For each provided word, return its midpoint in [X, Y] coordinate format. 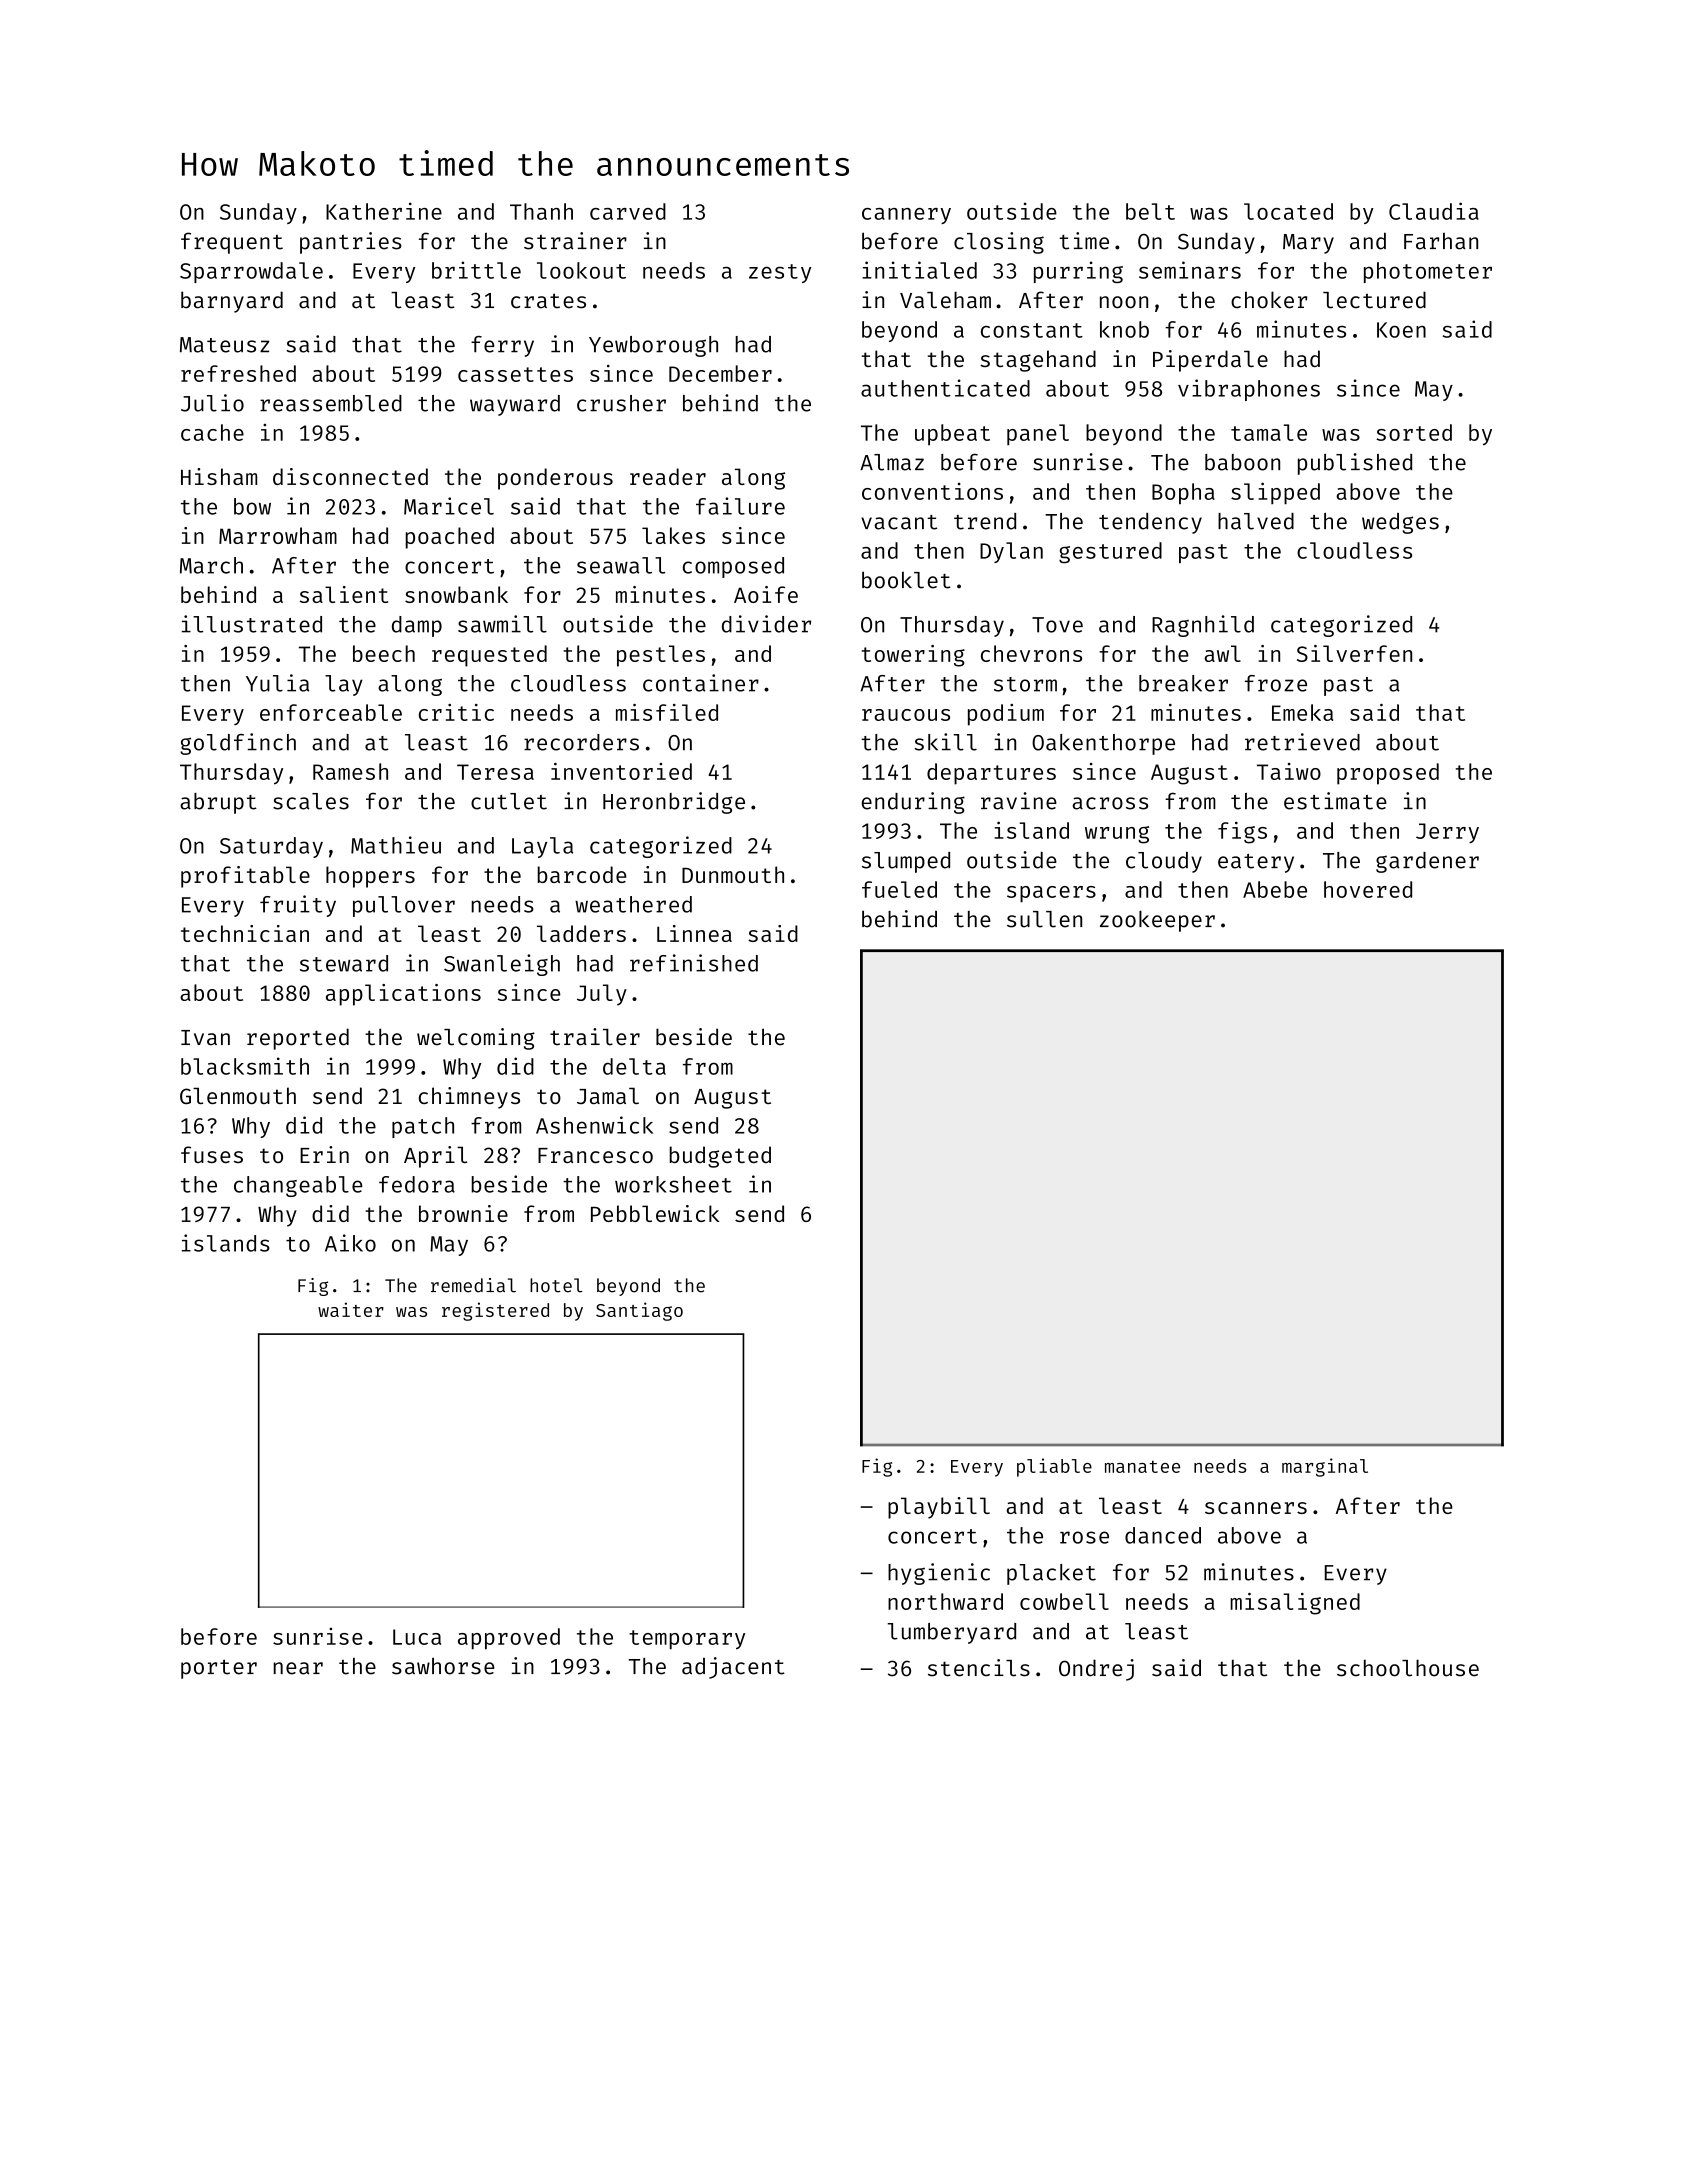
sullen [1044, 919]
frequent [232, 243]
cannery [906, 216]
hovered [1368, 889]
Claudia [1434, 211]
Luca [417, 1637]
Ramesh [350, 771]
